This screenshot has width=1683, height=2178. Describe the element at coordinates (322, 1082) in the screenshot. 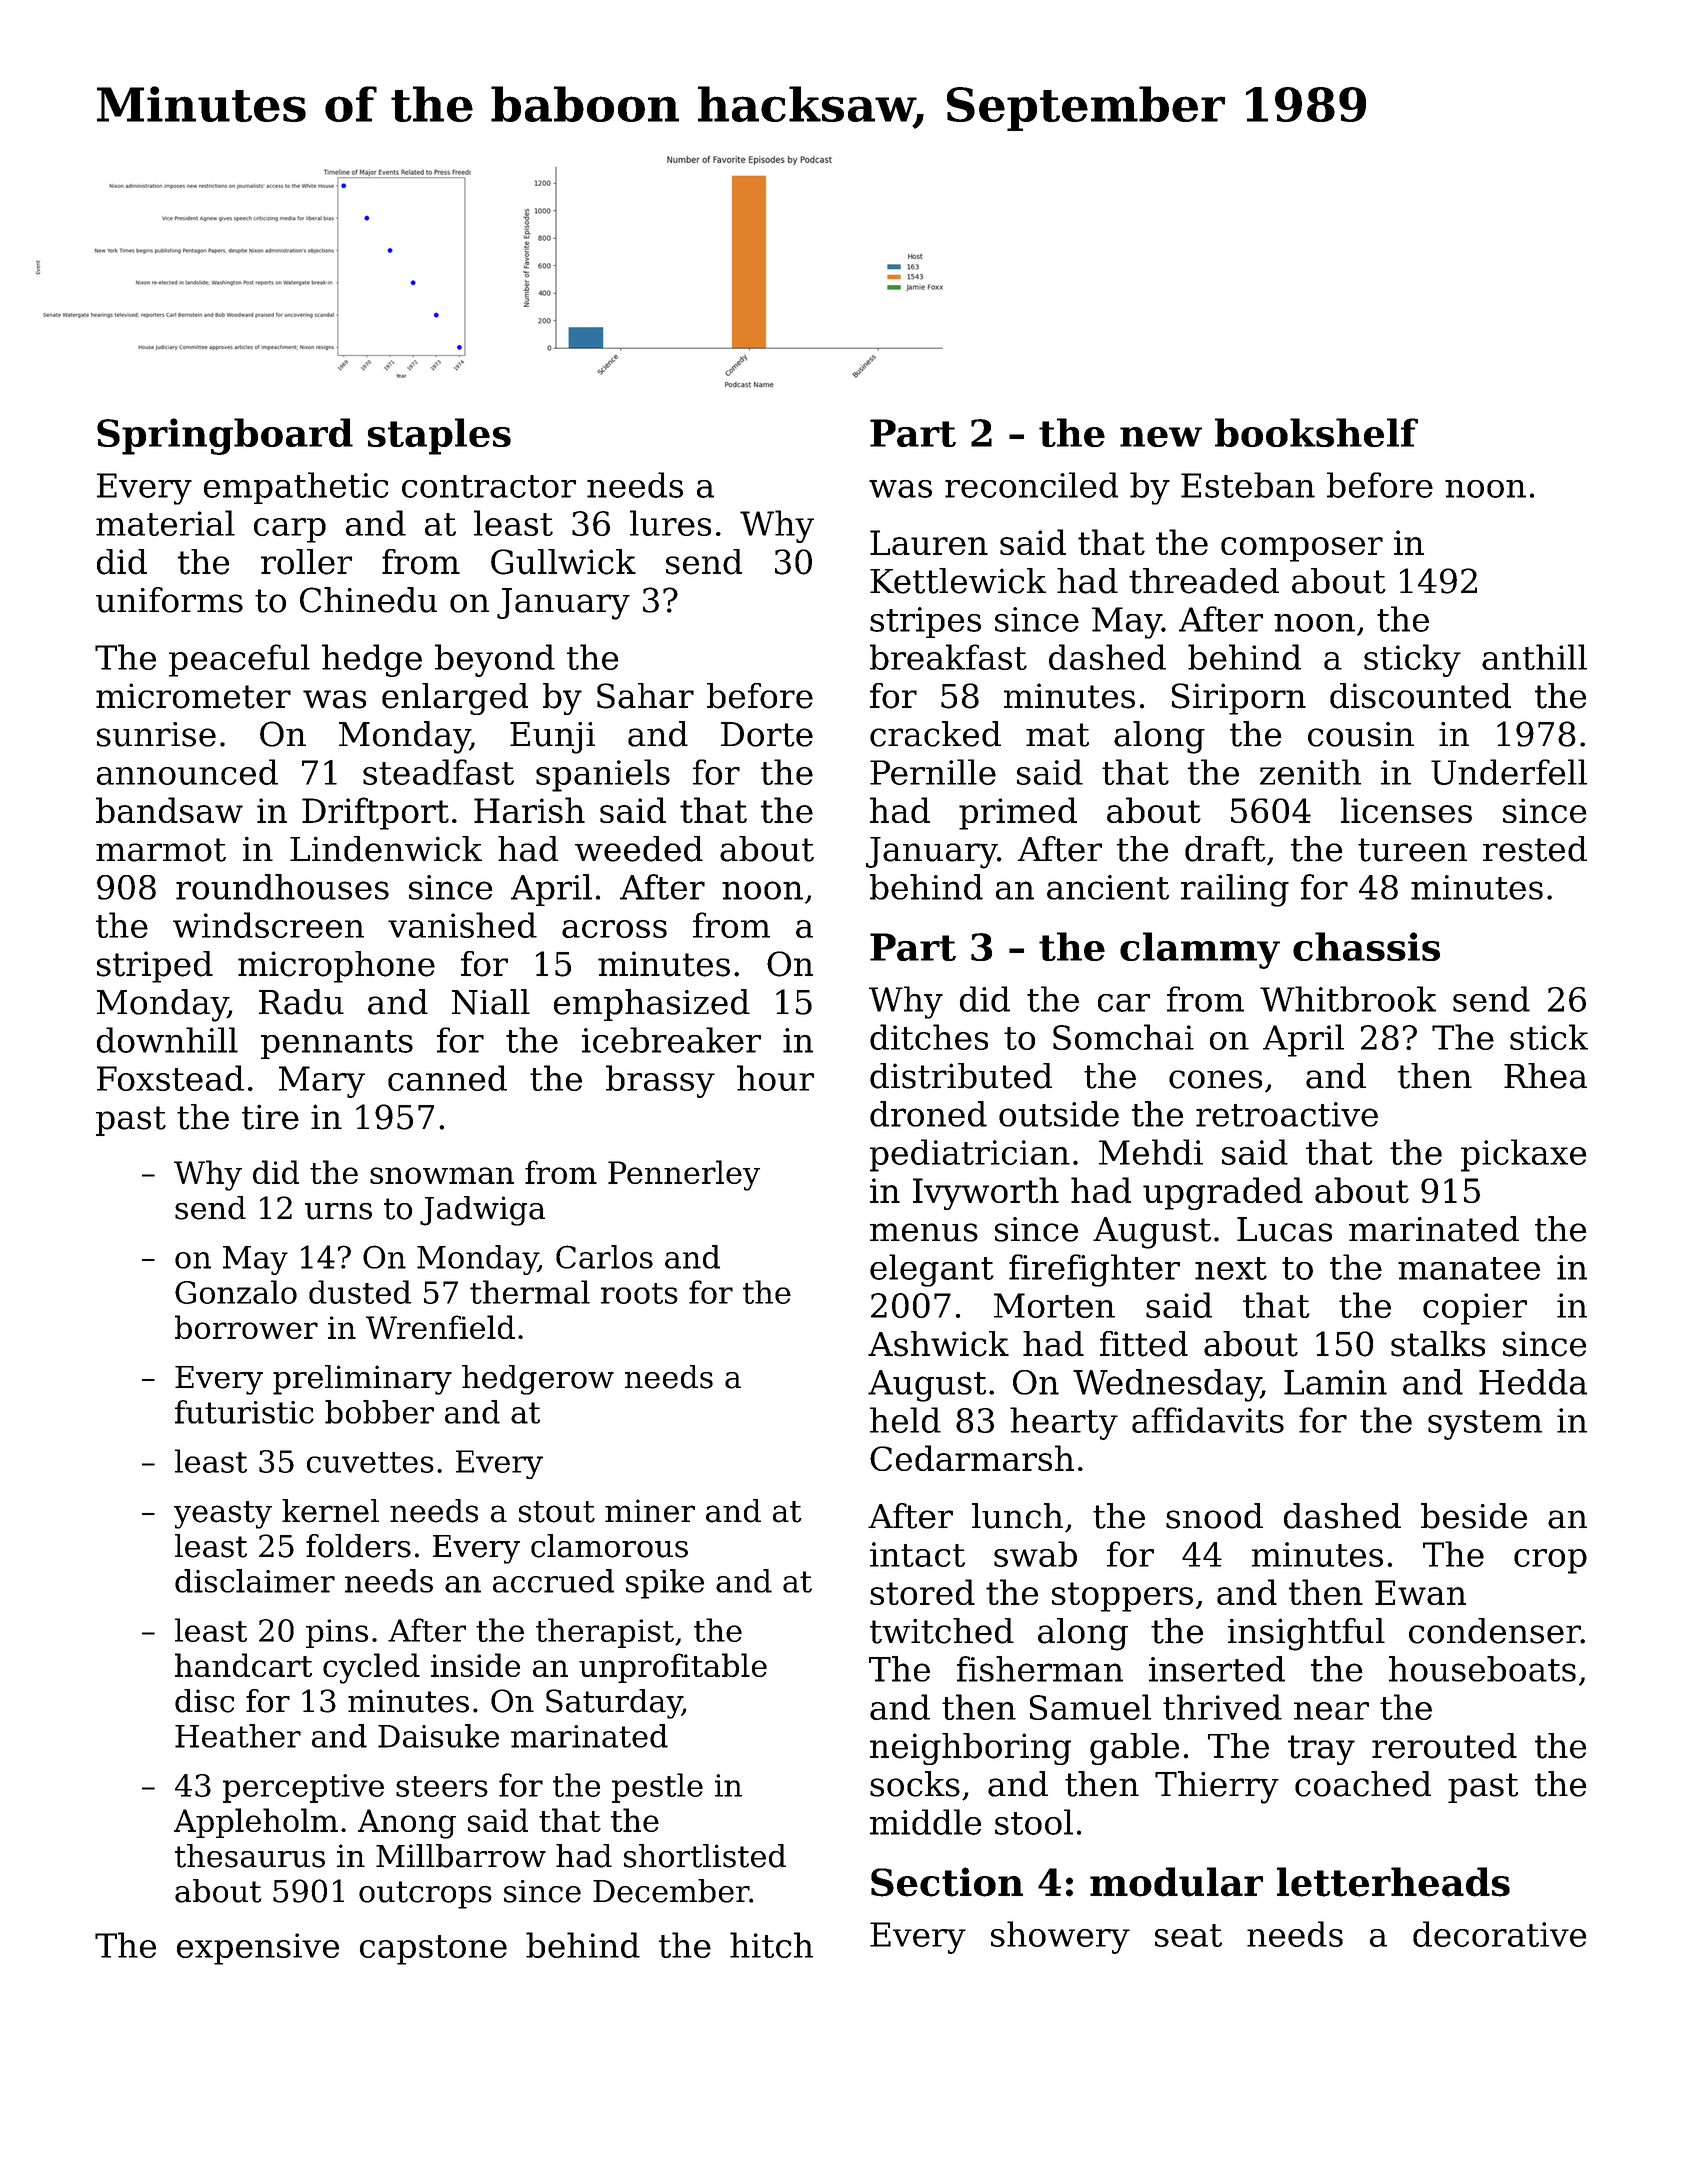

I see `Mary` at that location.
